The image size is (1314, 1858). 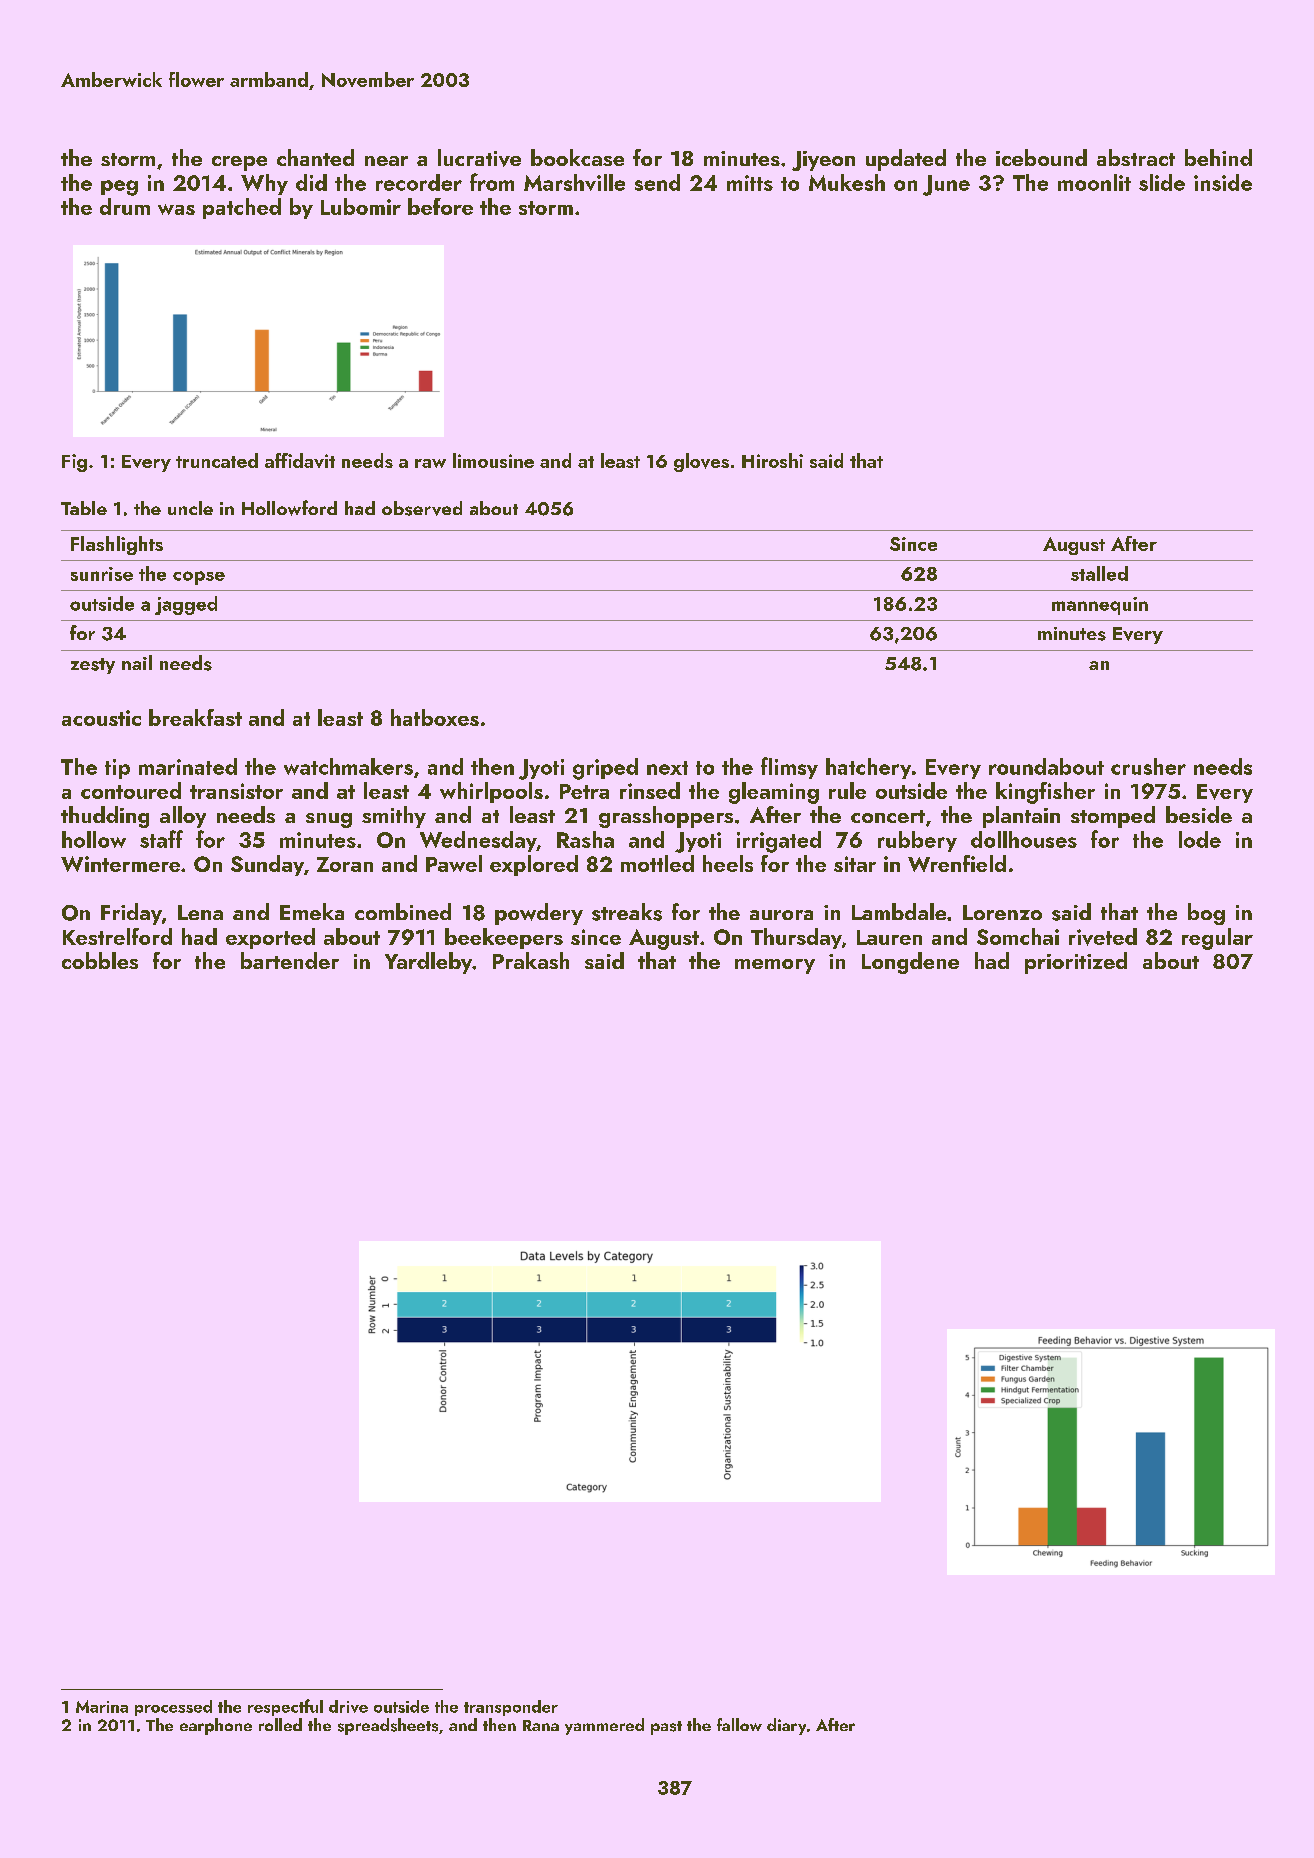 What do you see at coordinates (300, 460) in the screenshot?
I see `affidavit` at bounding box center [300, 460].
